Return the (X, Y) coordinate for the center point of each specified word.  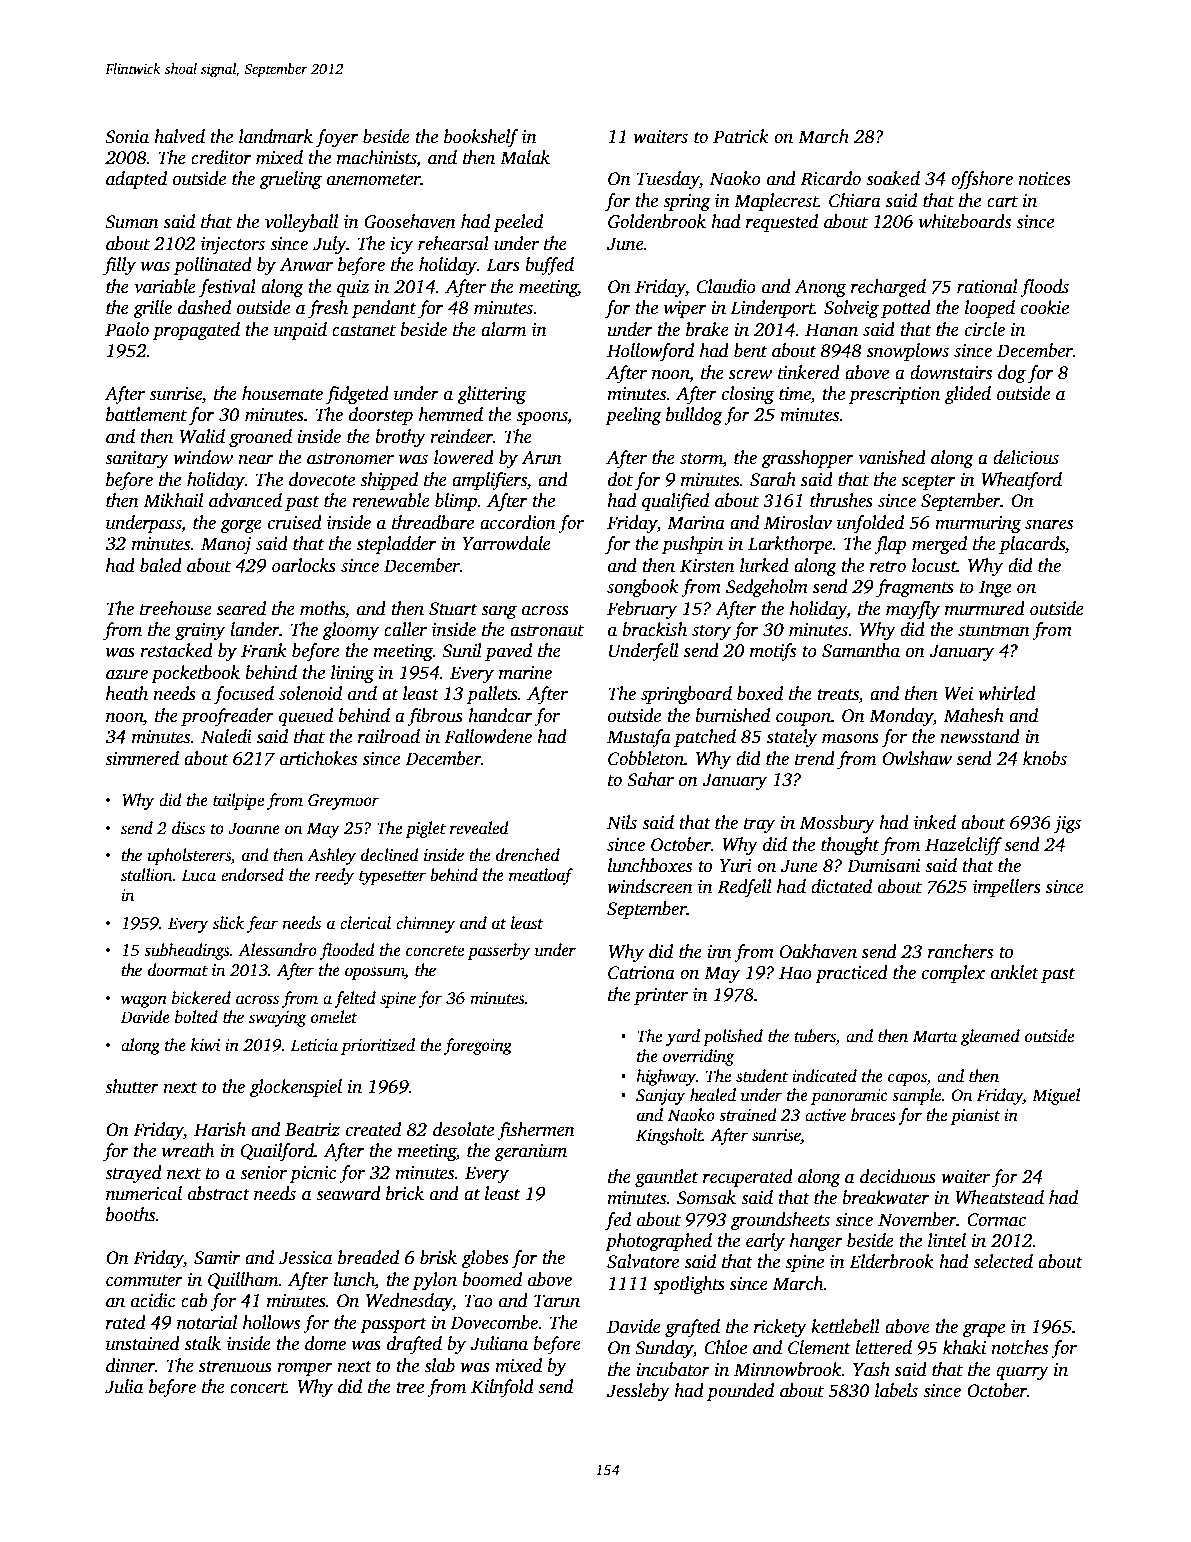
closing (748, 395)
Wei (958, 694)
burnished (732, 715)
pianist (975, 1117)
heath (127, 693)
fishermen (536, 1131)
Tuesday (668, 180)
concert (258, 1388)
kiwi (205, 1044)
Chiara (855, 200)
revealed (479, 828)
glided (968, 395)
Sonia (127, 137)
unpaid (300, 331)
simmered (142, 758)
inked (935, 822)
